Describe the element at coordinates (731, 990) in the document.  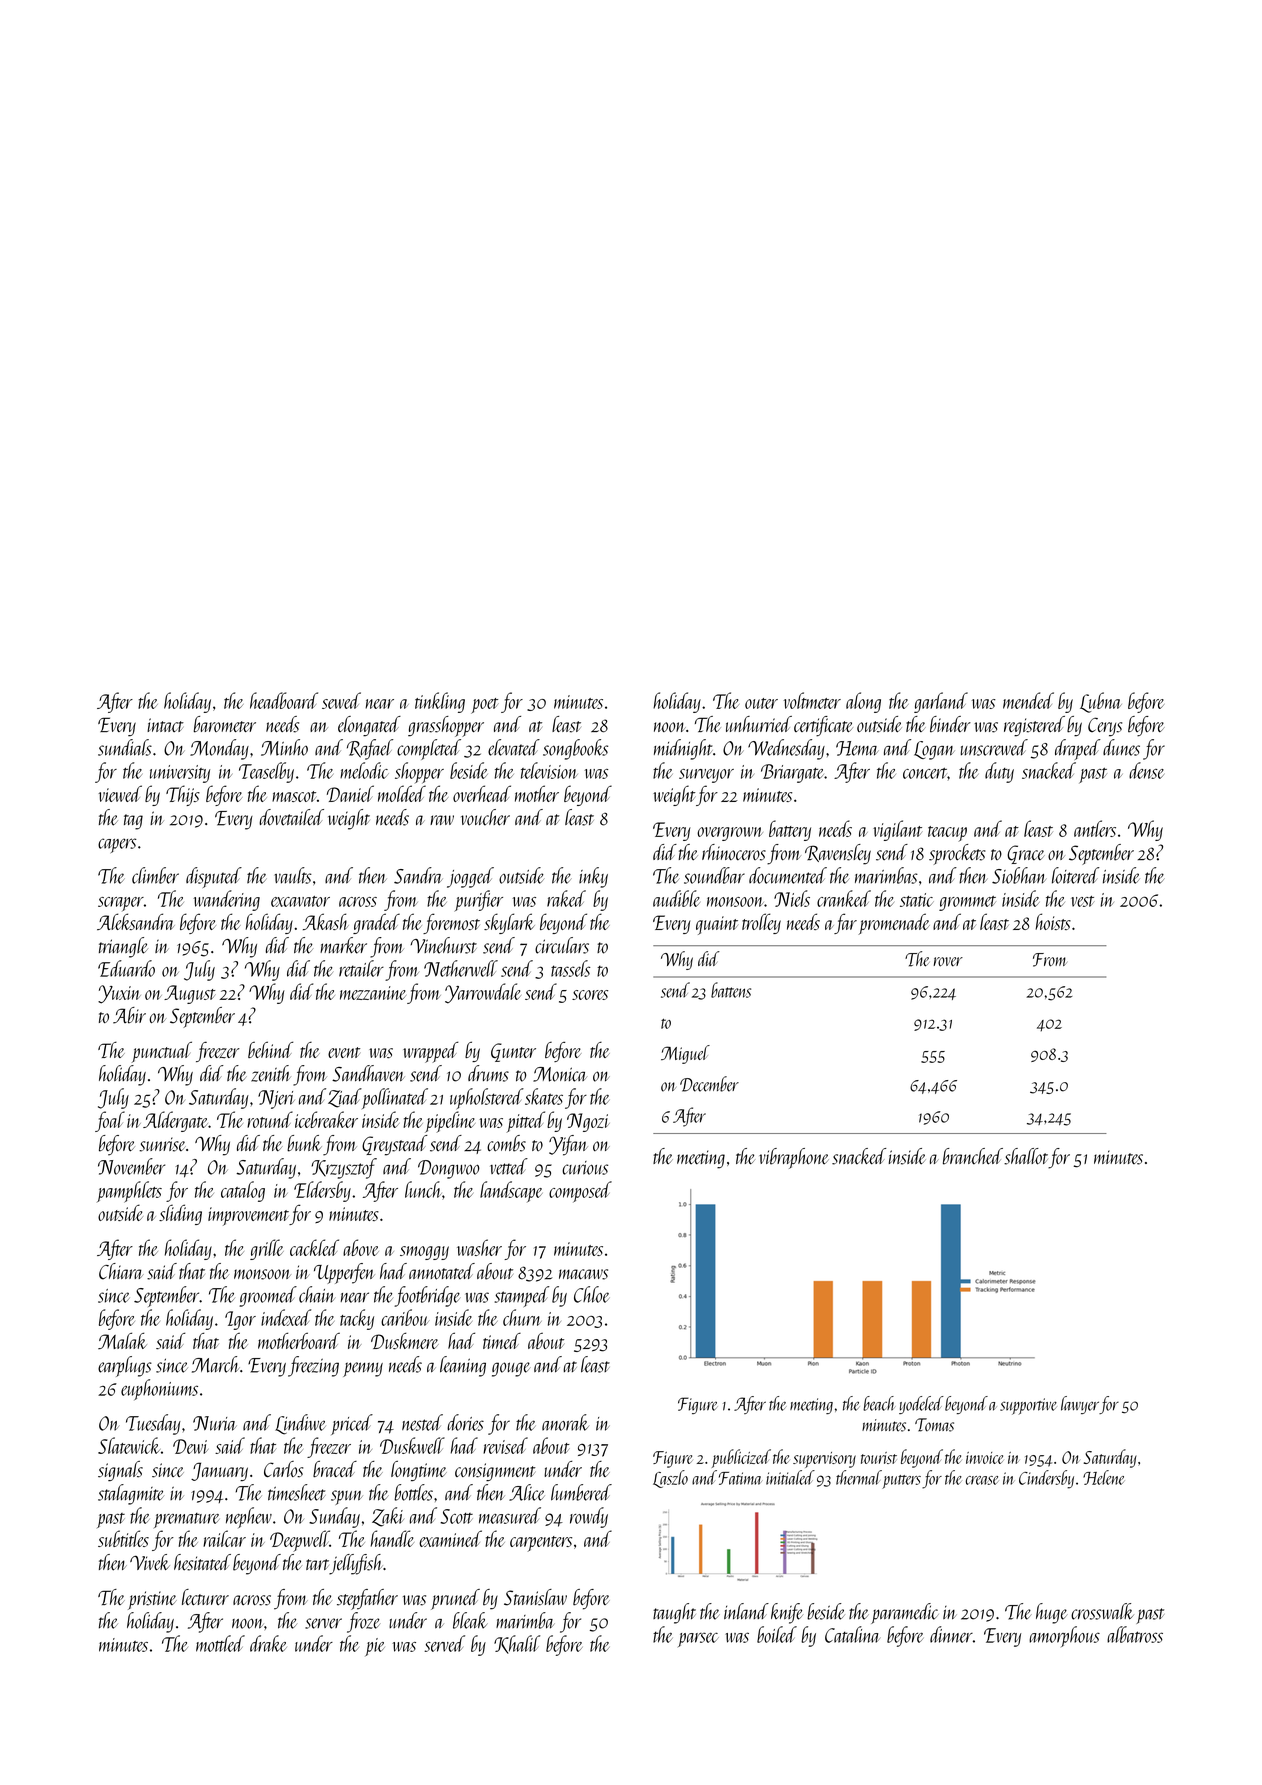
I see `battens` at that location.
